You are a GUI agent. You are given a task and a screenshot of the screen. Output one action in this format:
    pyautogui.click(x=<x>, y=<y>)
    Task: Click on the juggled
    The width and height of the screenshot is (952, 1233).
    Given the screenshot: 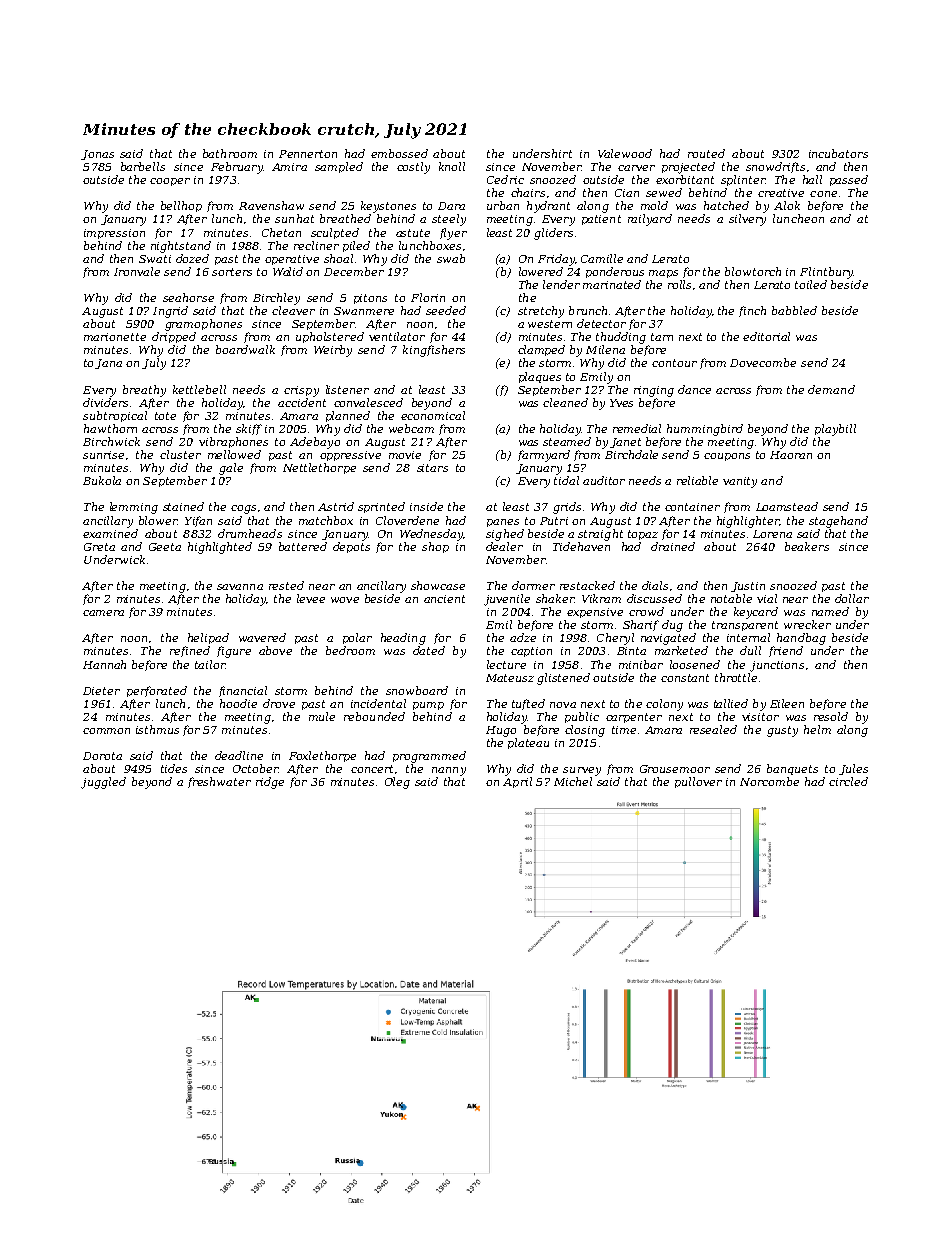 What is the action you would take?
    pyautogui.click(x=103, y=783)
